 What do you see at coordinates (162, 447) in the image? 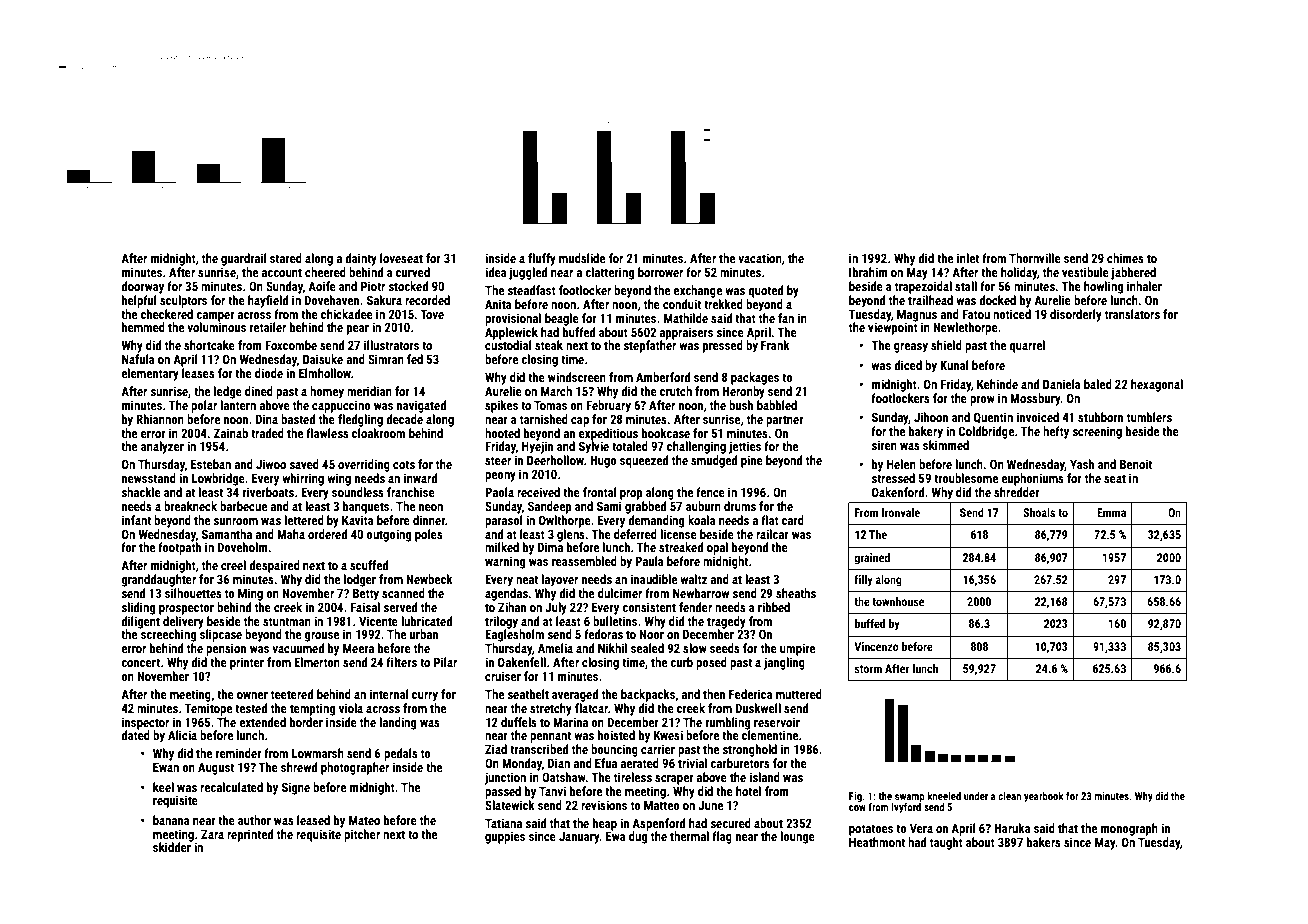
I see `analyzer` at bounding box center [162, 447].
